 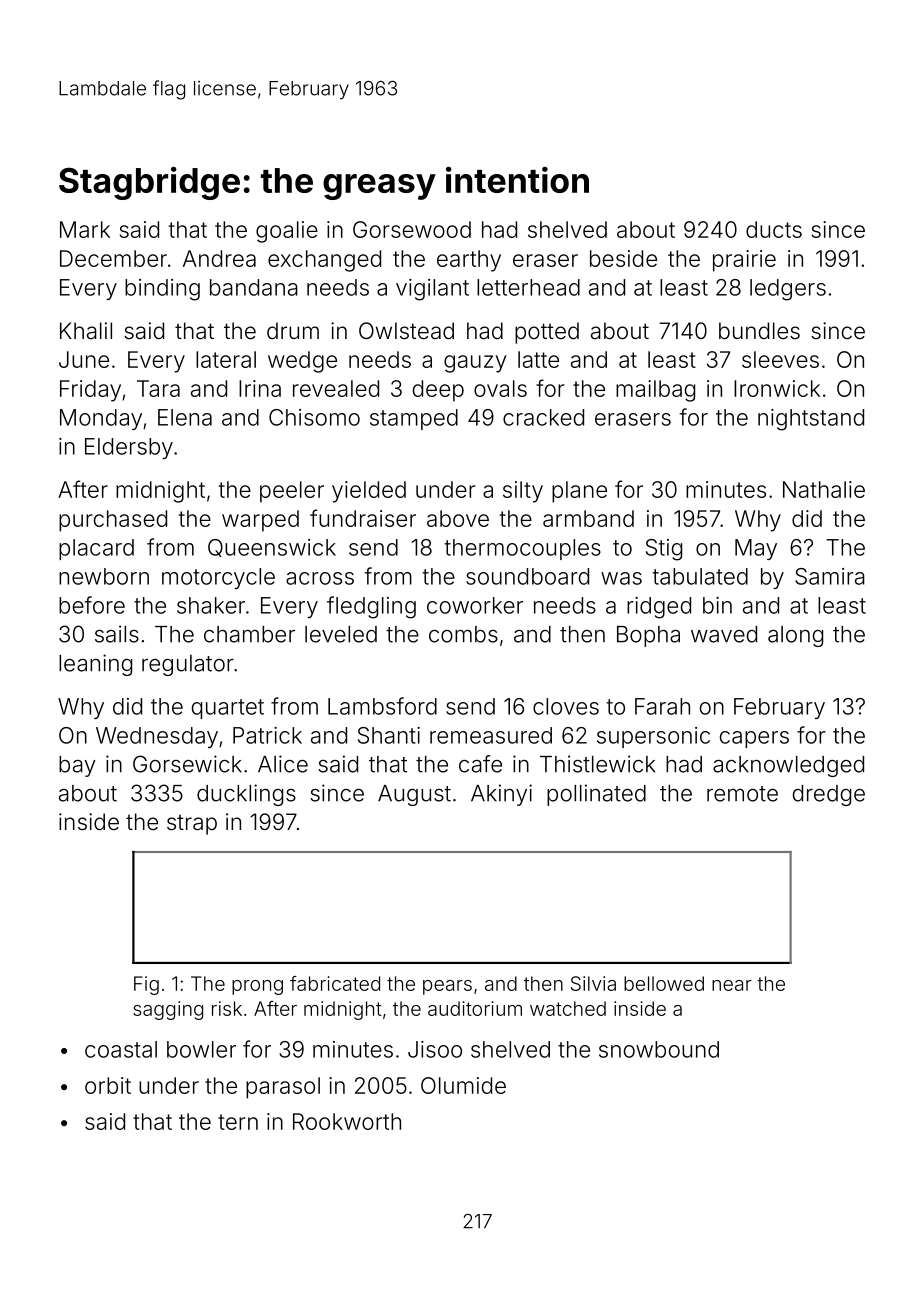 I want to click on deep, so click(x=438, y=391).
